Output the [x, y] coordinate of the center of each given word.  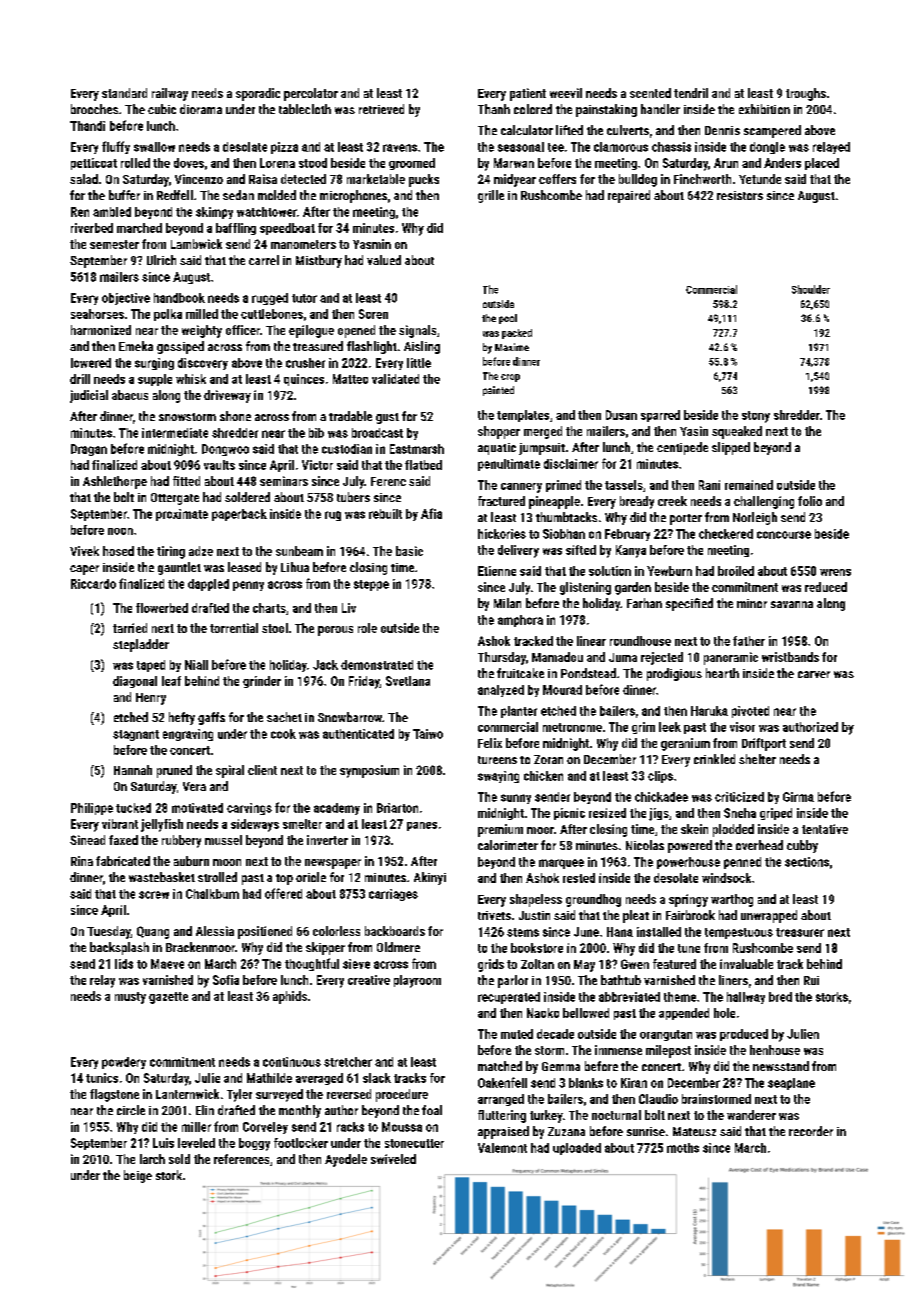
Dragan [89, 450]
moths [683, 1148]
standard [124, 93]
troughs [806, 94]
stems [523, 932]
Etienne [497, 571]
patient [528, 94]
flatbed [423, 465]
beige [138, 1176]
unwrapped [769, 916]
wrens [835, 572]
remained [749, 485]
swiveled [393, 1159]
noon [120, 531]
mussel [223, 840]
